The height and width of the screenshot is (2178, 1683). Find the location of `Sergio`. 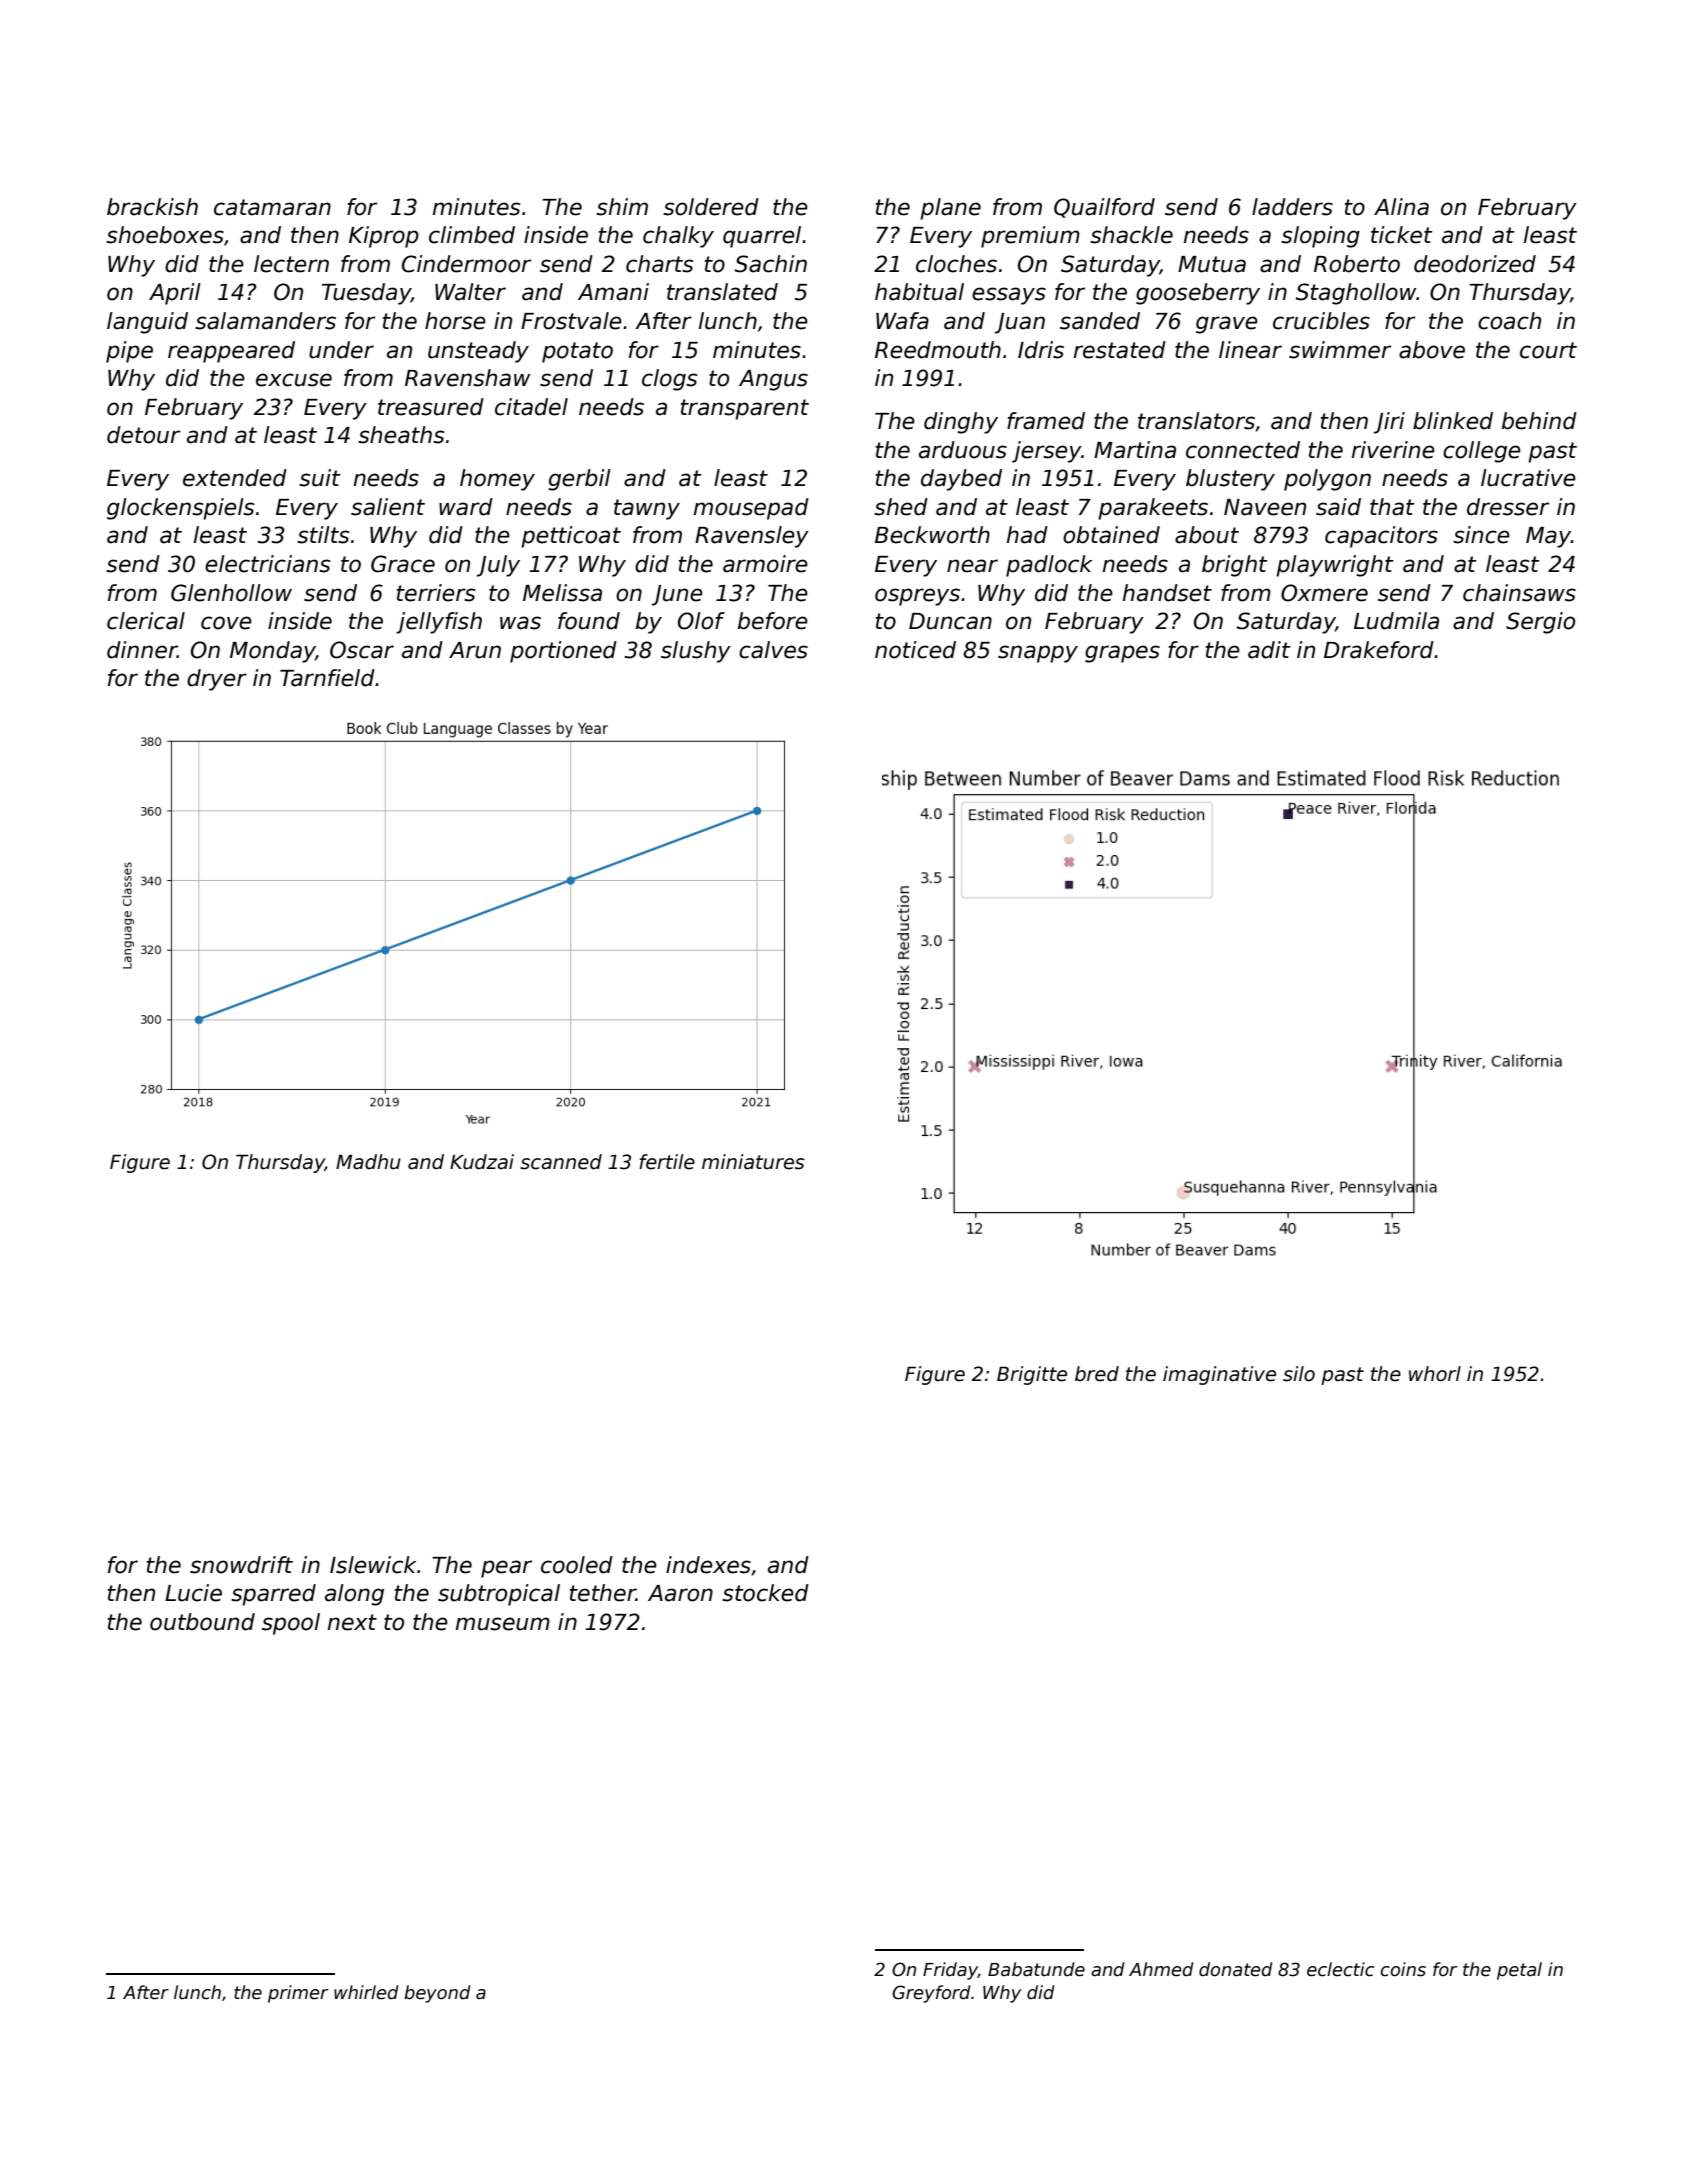

Sergio is located at coordinates (1540, 623).
